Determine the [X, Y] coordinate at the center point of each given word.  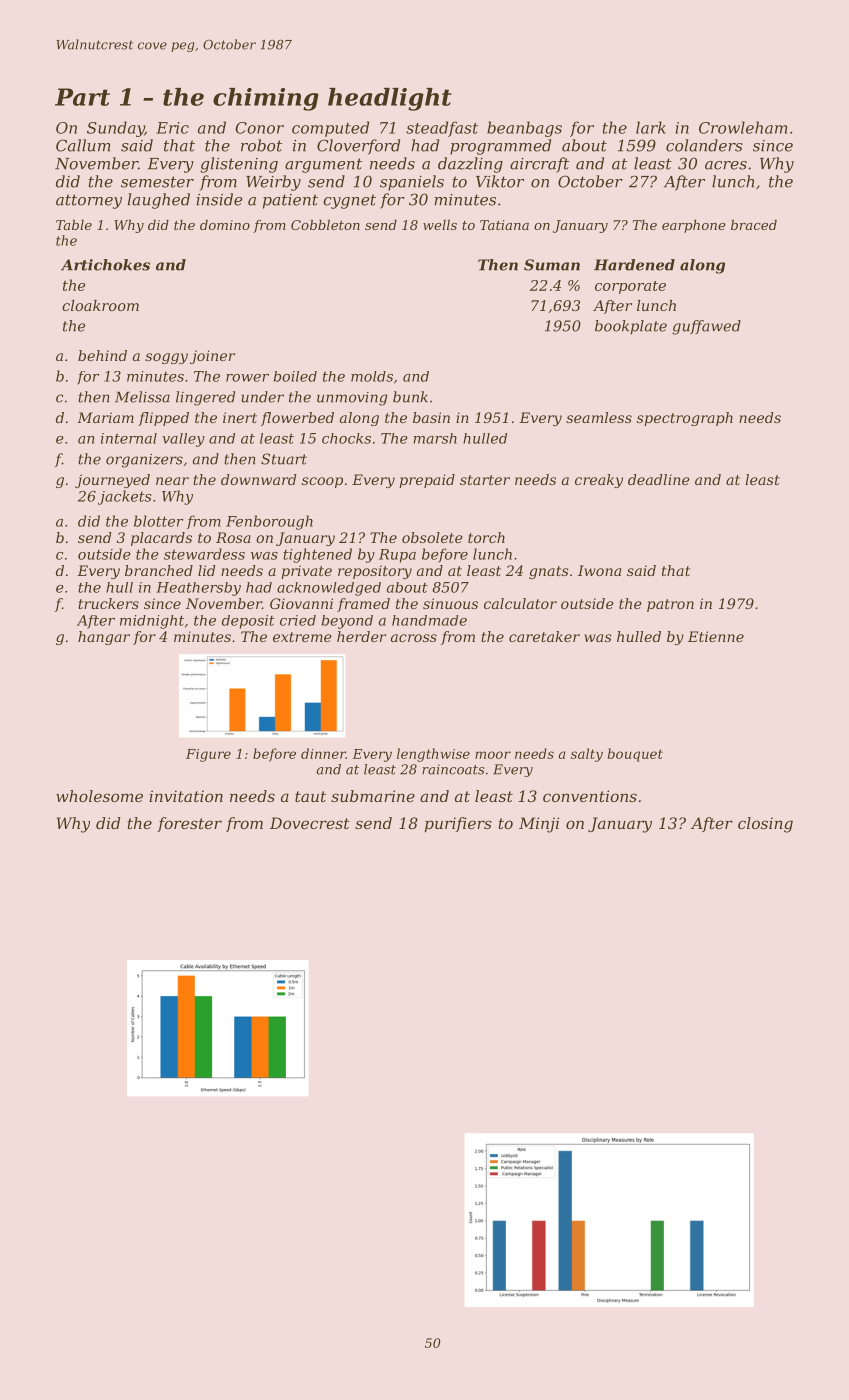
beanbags [524, 129]
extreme [302, 637]
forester [189, 824]
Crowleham [743, 127]
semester [157, 182]
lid [206, 570]
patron [670, 605]
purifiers [458, 825]
